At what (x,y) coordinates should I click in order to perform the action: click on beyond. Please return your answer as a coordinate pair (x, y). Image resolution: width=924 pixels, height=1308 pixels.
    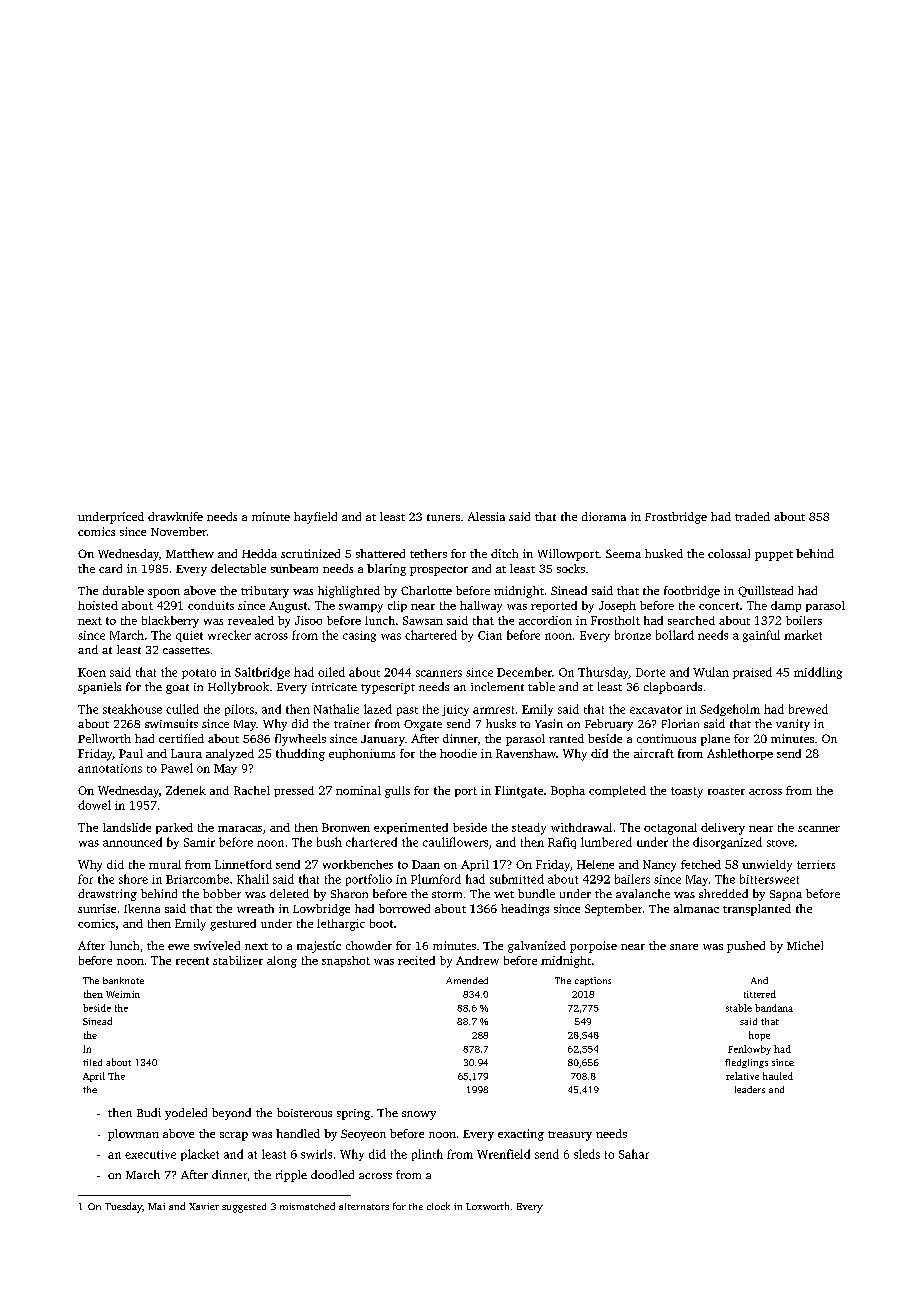
    Looking at the image, I should click on (231, 1114).
